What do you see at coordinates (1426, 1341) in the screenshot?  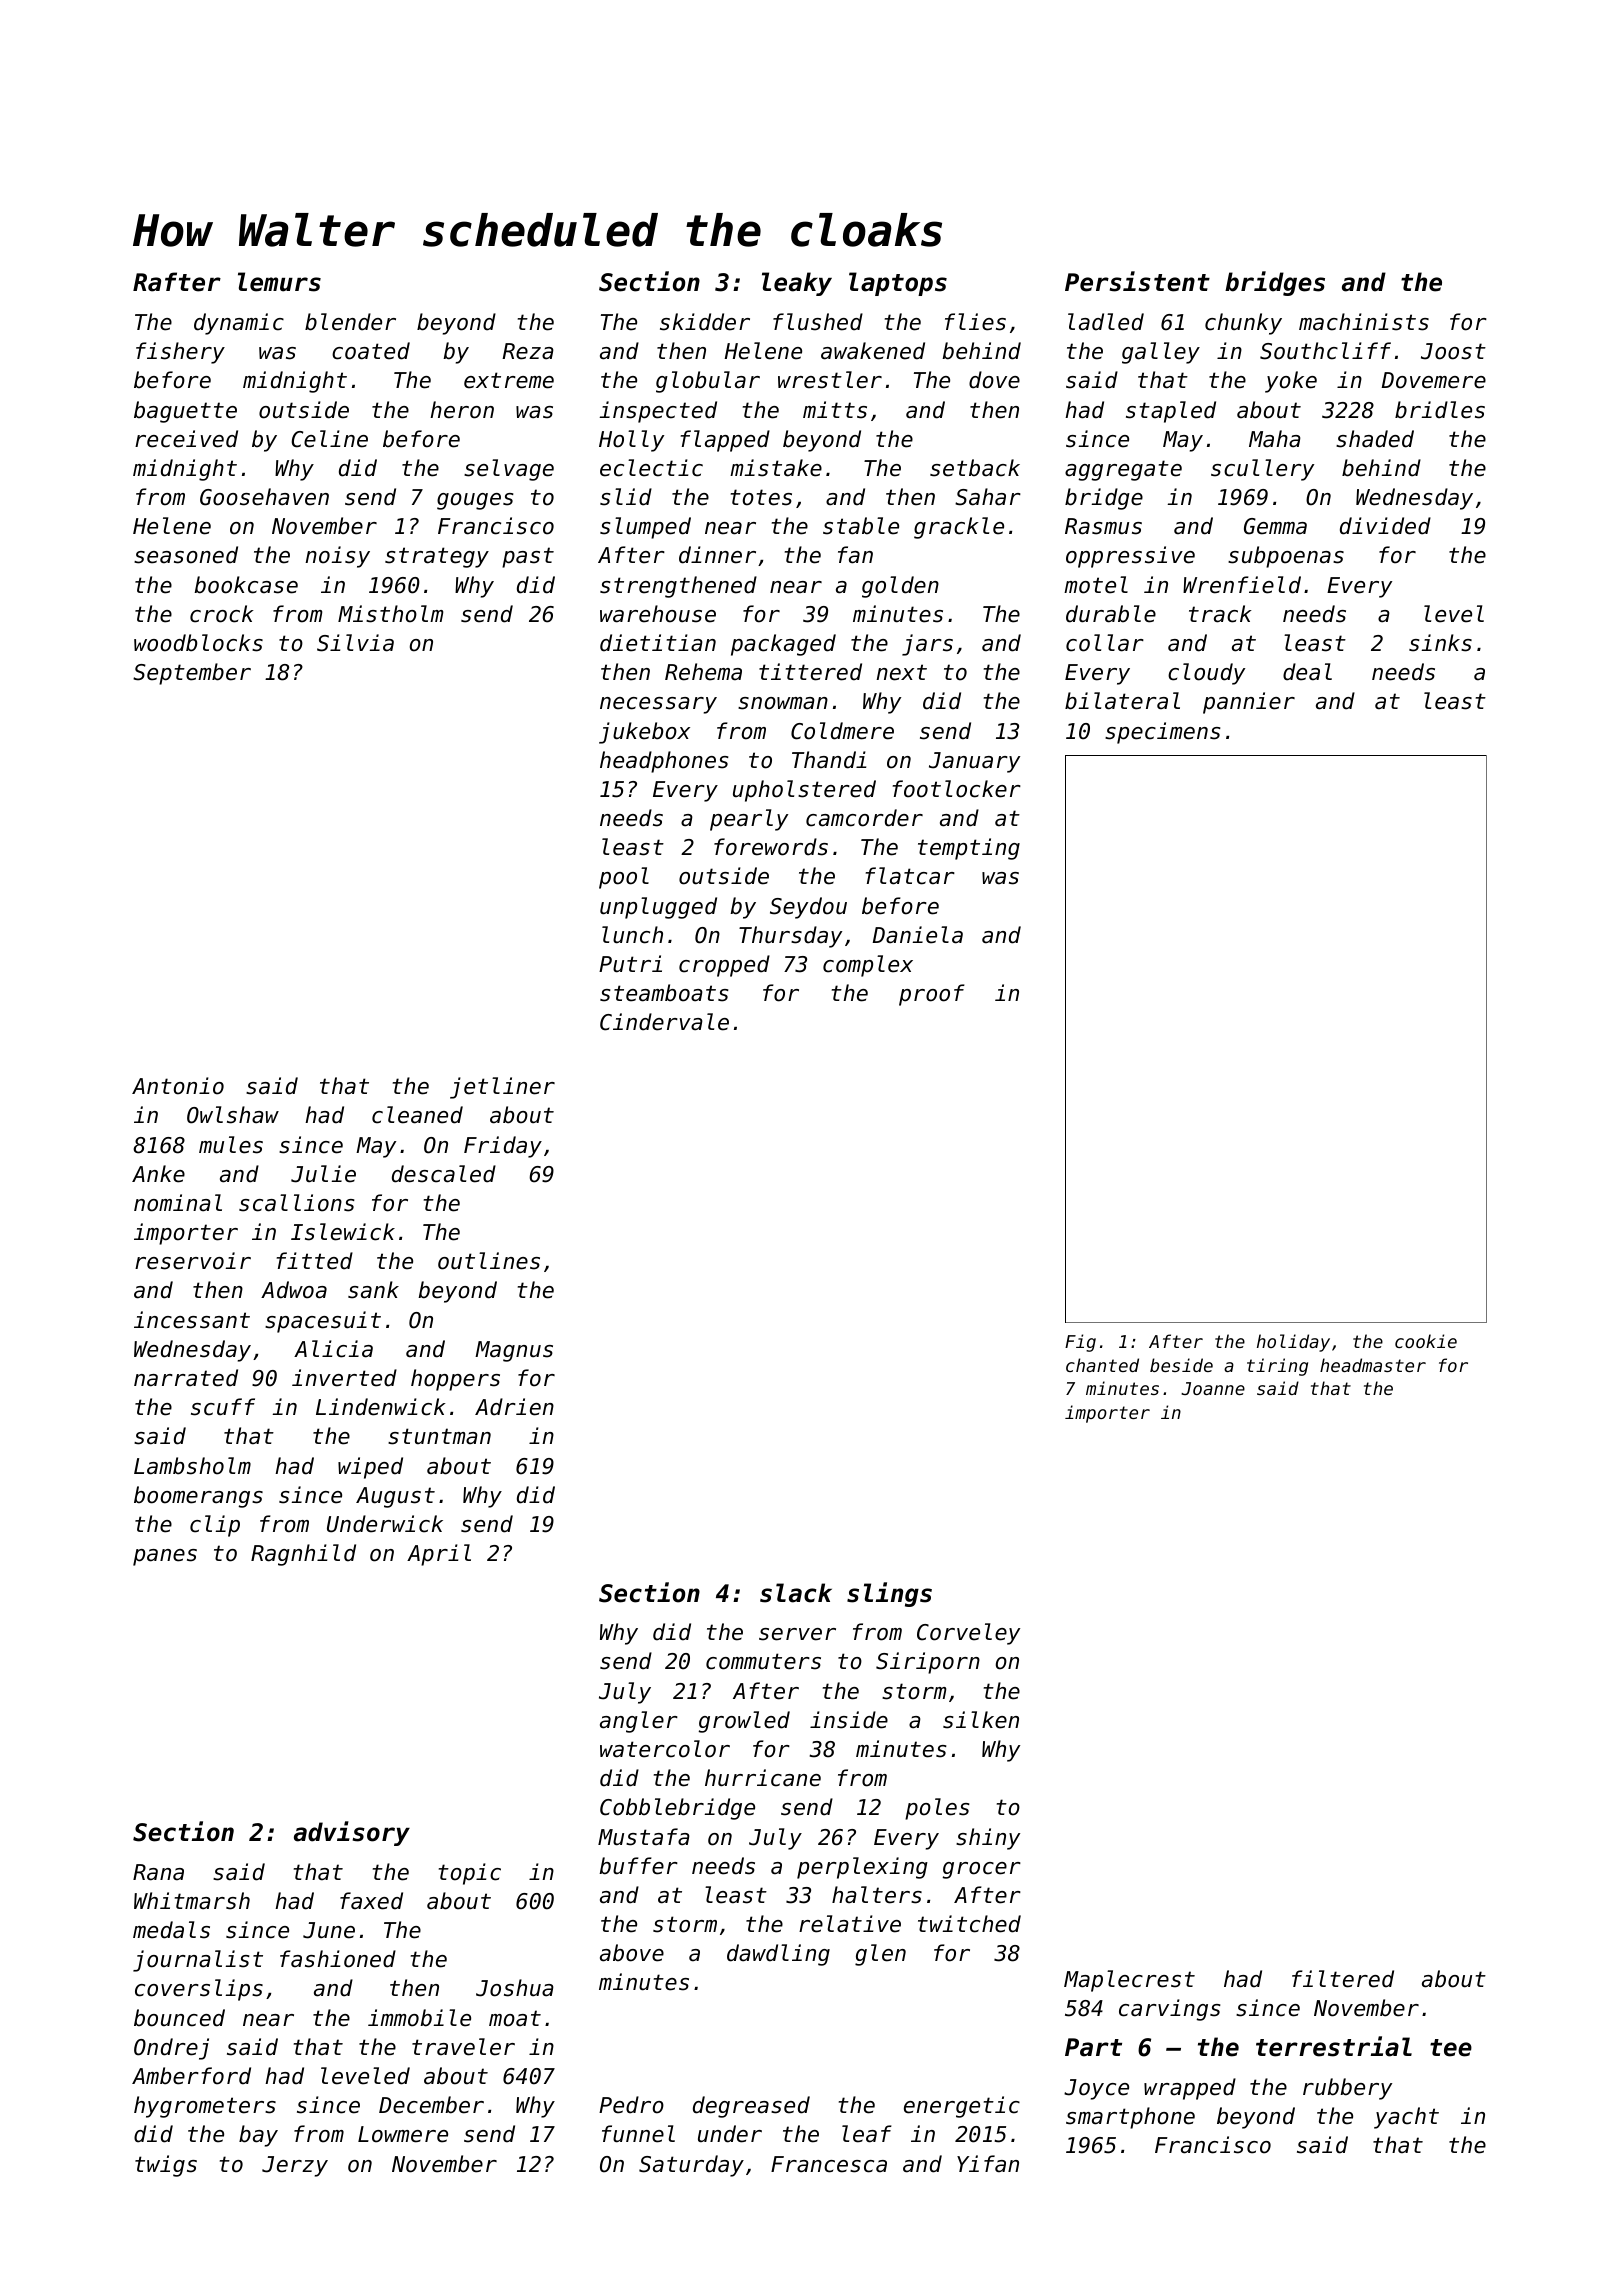 I see `cookie` at bounding box center [1426, 1341].
